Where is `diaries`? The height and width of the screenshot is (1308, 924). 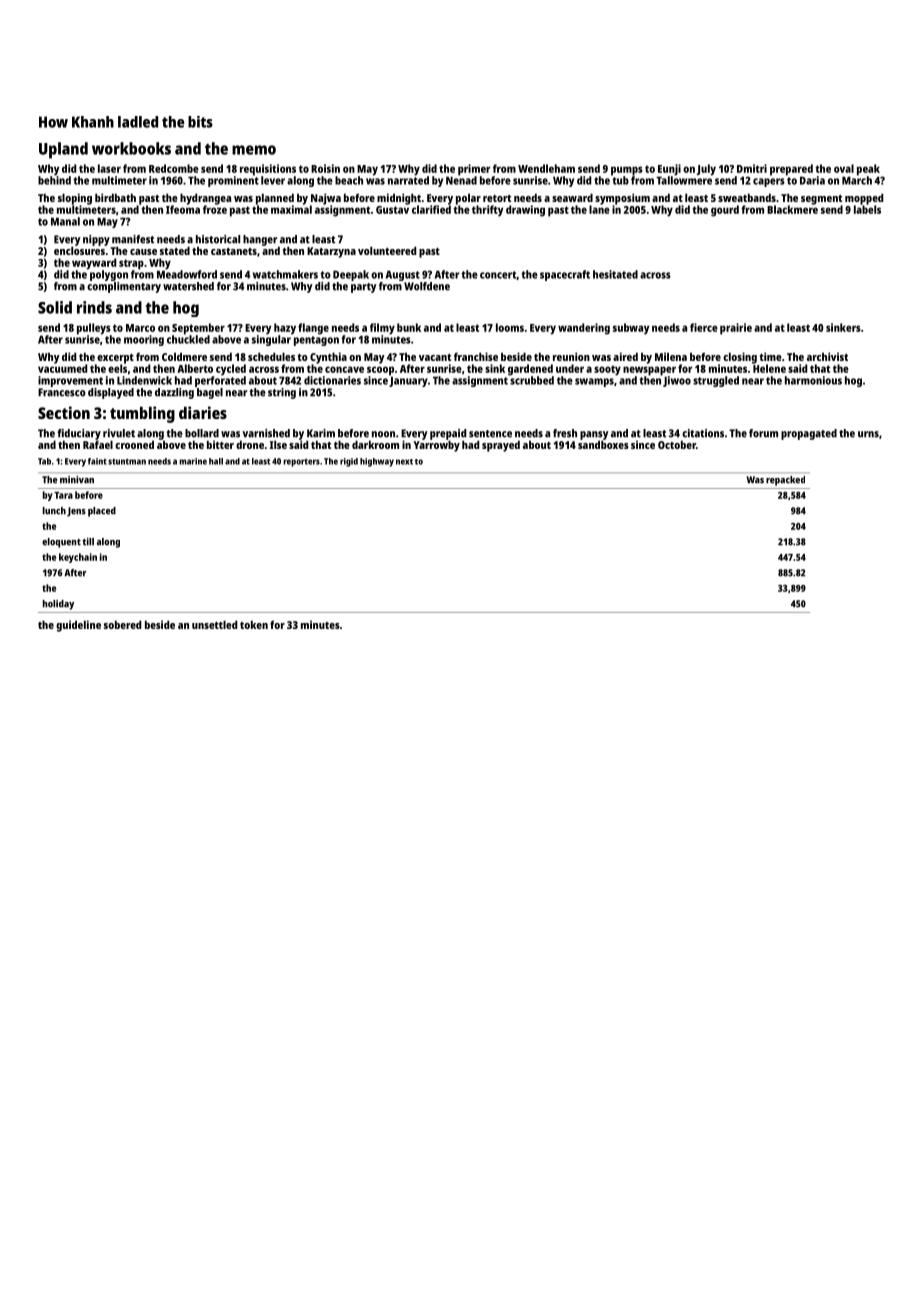 diaries is located at coordinates (203, 412).
